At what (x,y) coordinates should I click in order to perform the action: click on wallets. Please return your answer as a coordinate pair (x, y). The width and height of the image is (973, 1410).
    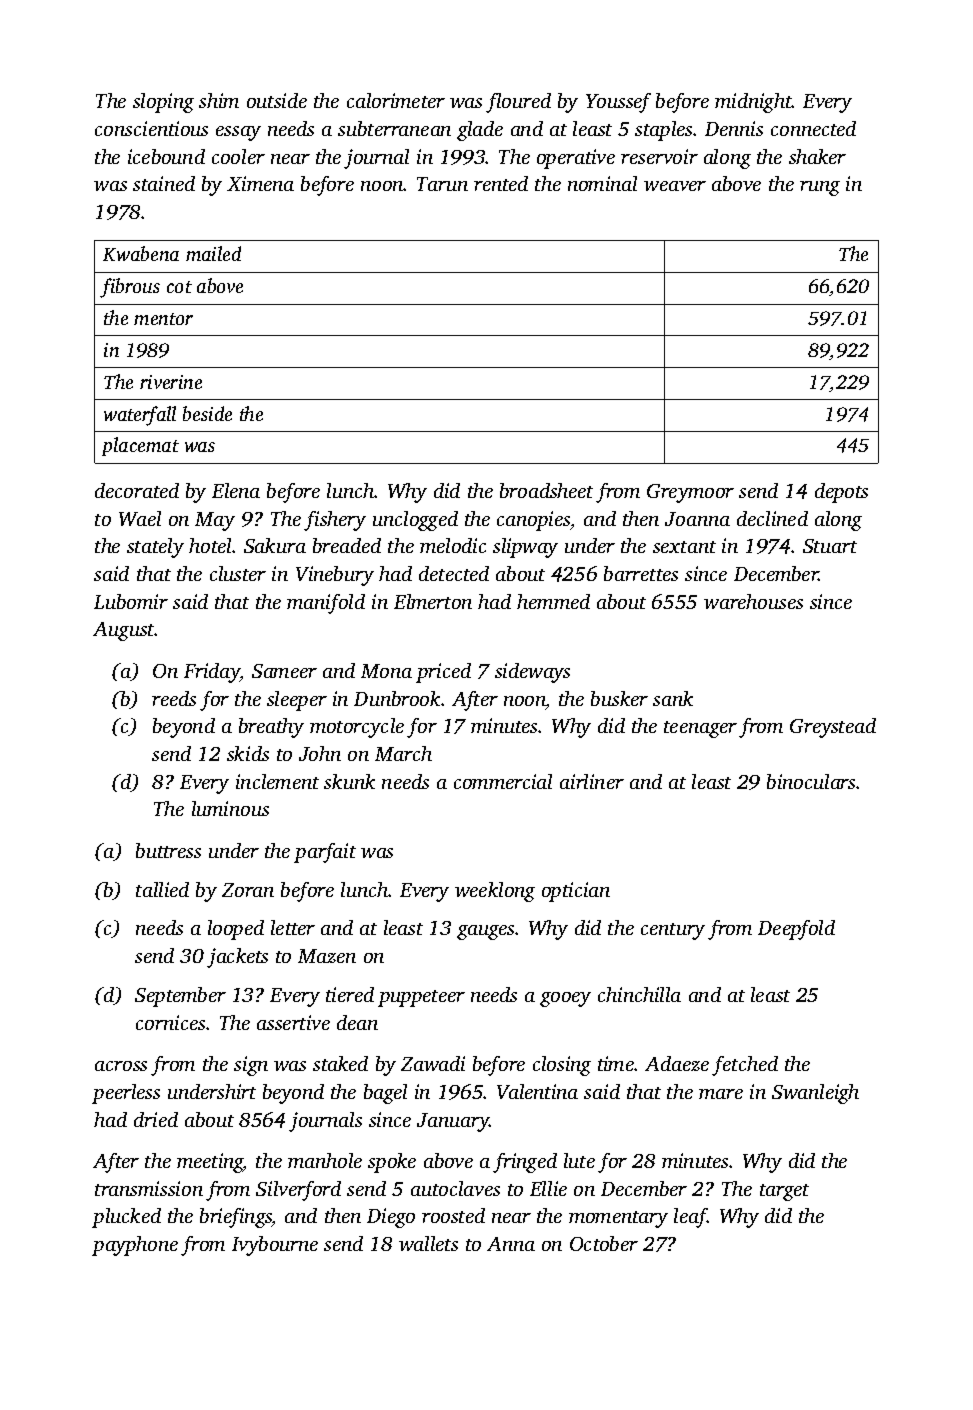
    Looking at the image, I should click on (428, 1243).
